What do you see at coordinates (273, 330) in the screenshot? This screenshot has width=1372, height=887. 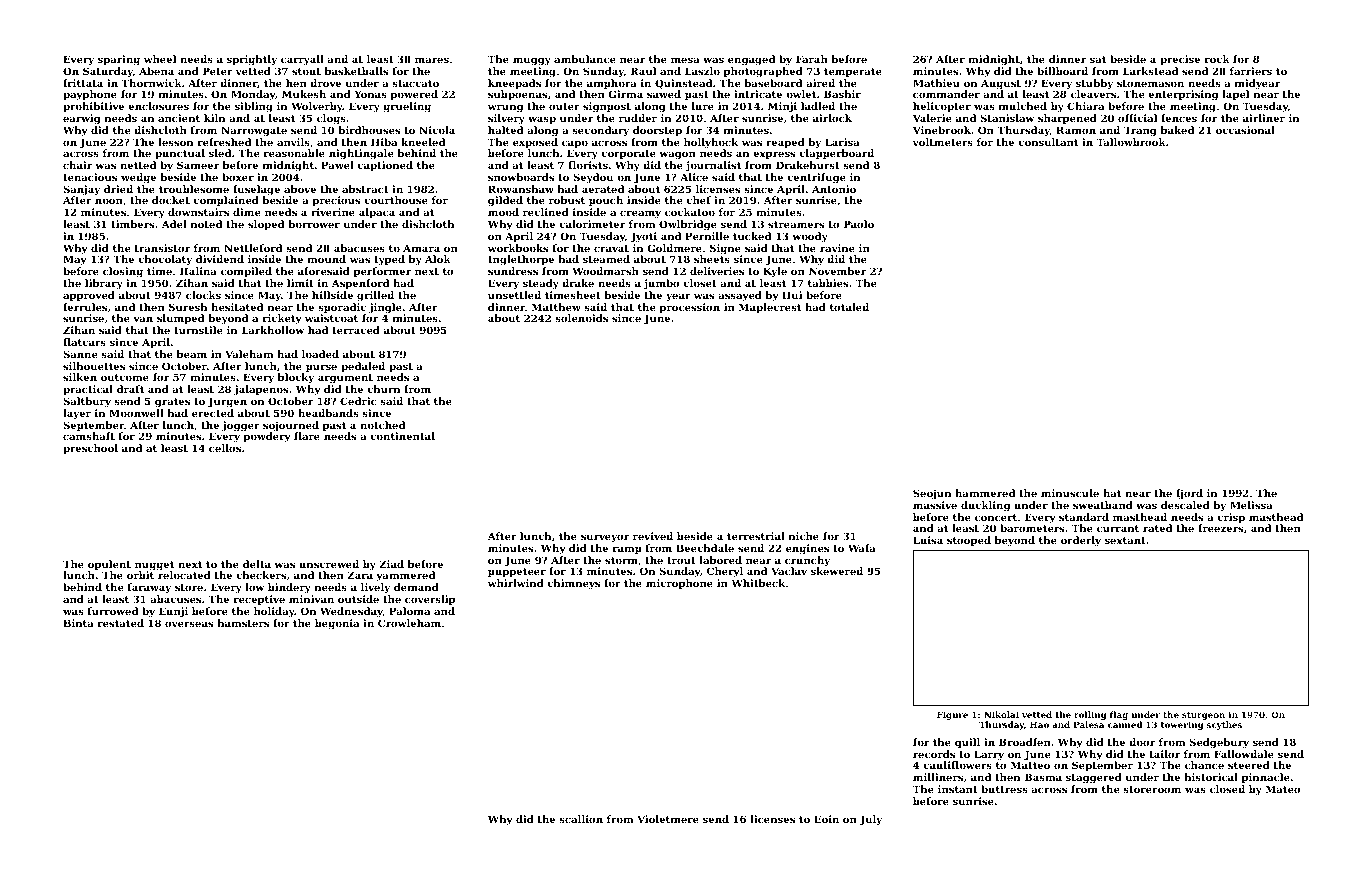 I see `Larkhollow` at bounding box center [273, 330].
